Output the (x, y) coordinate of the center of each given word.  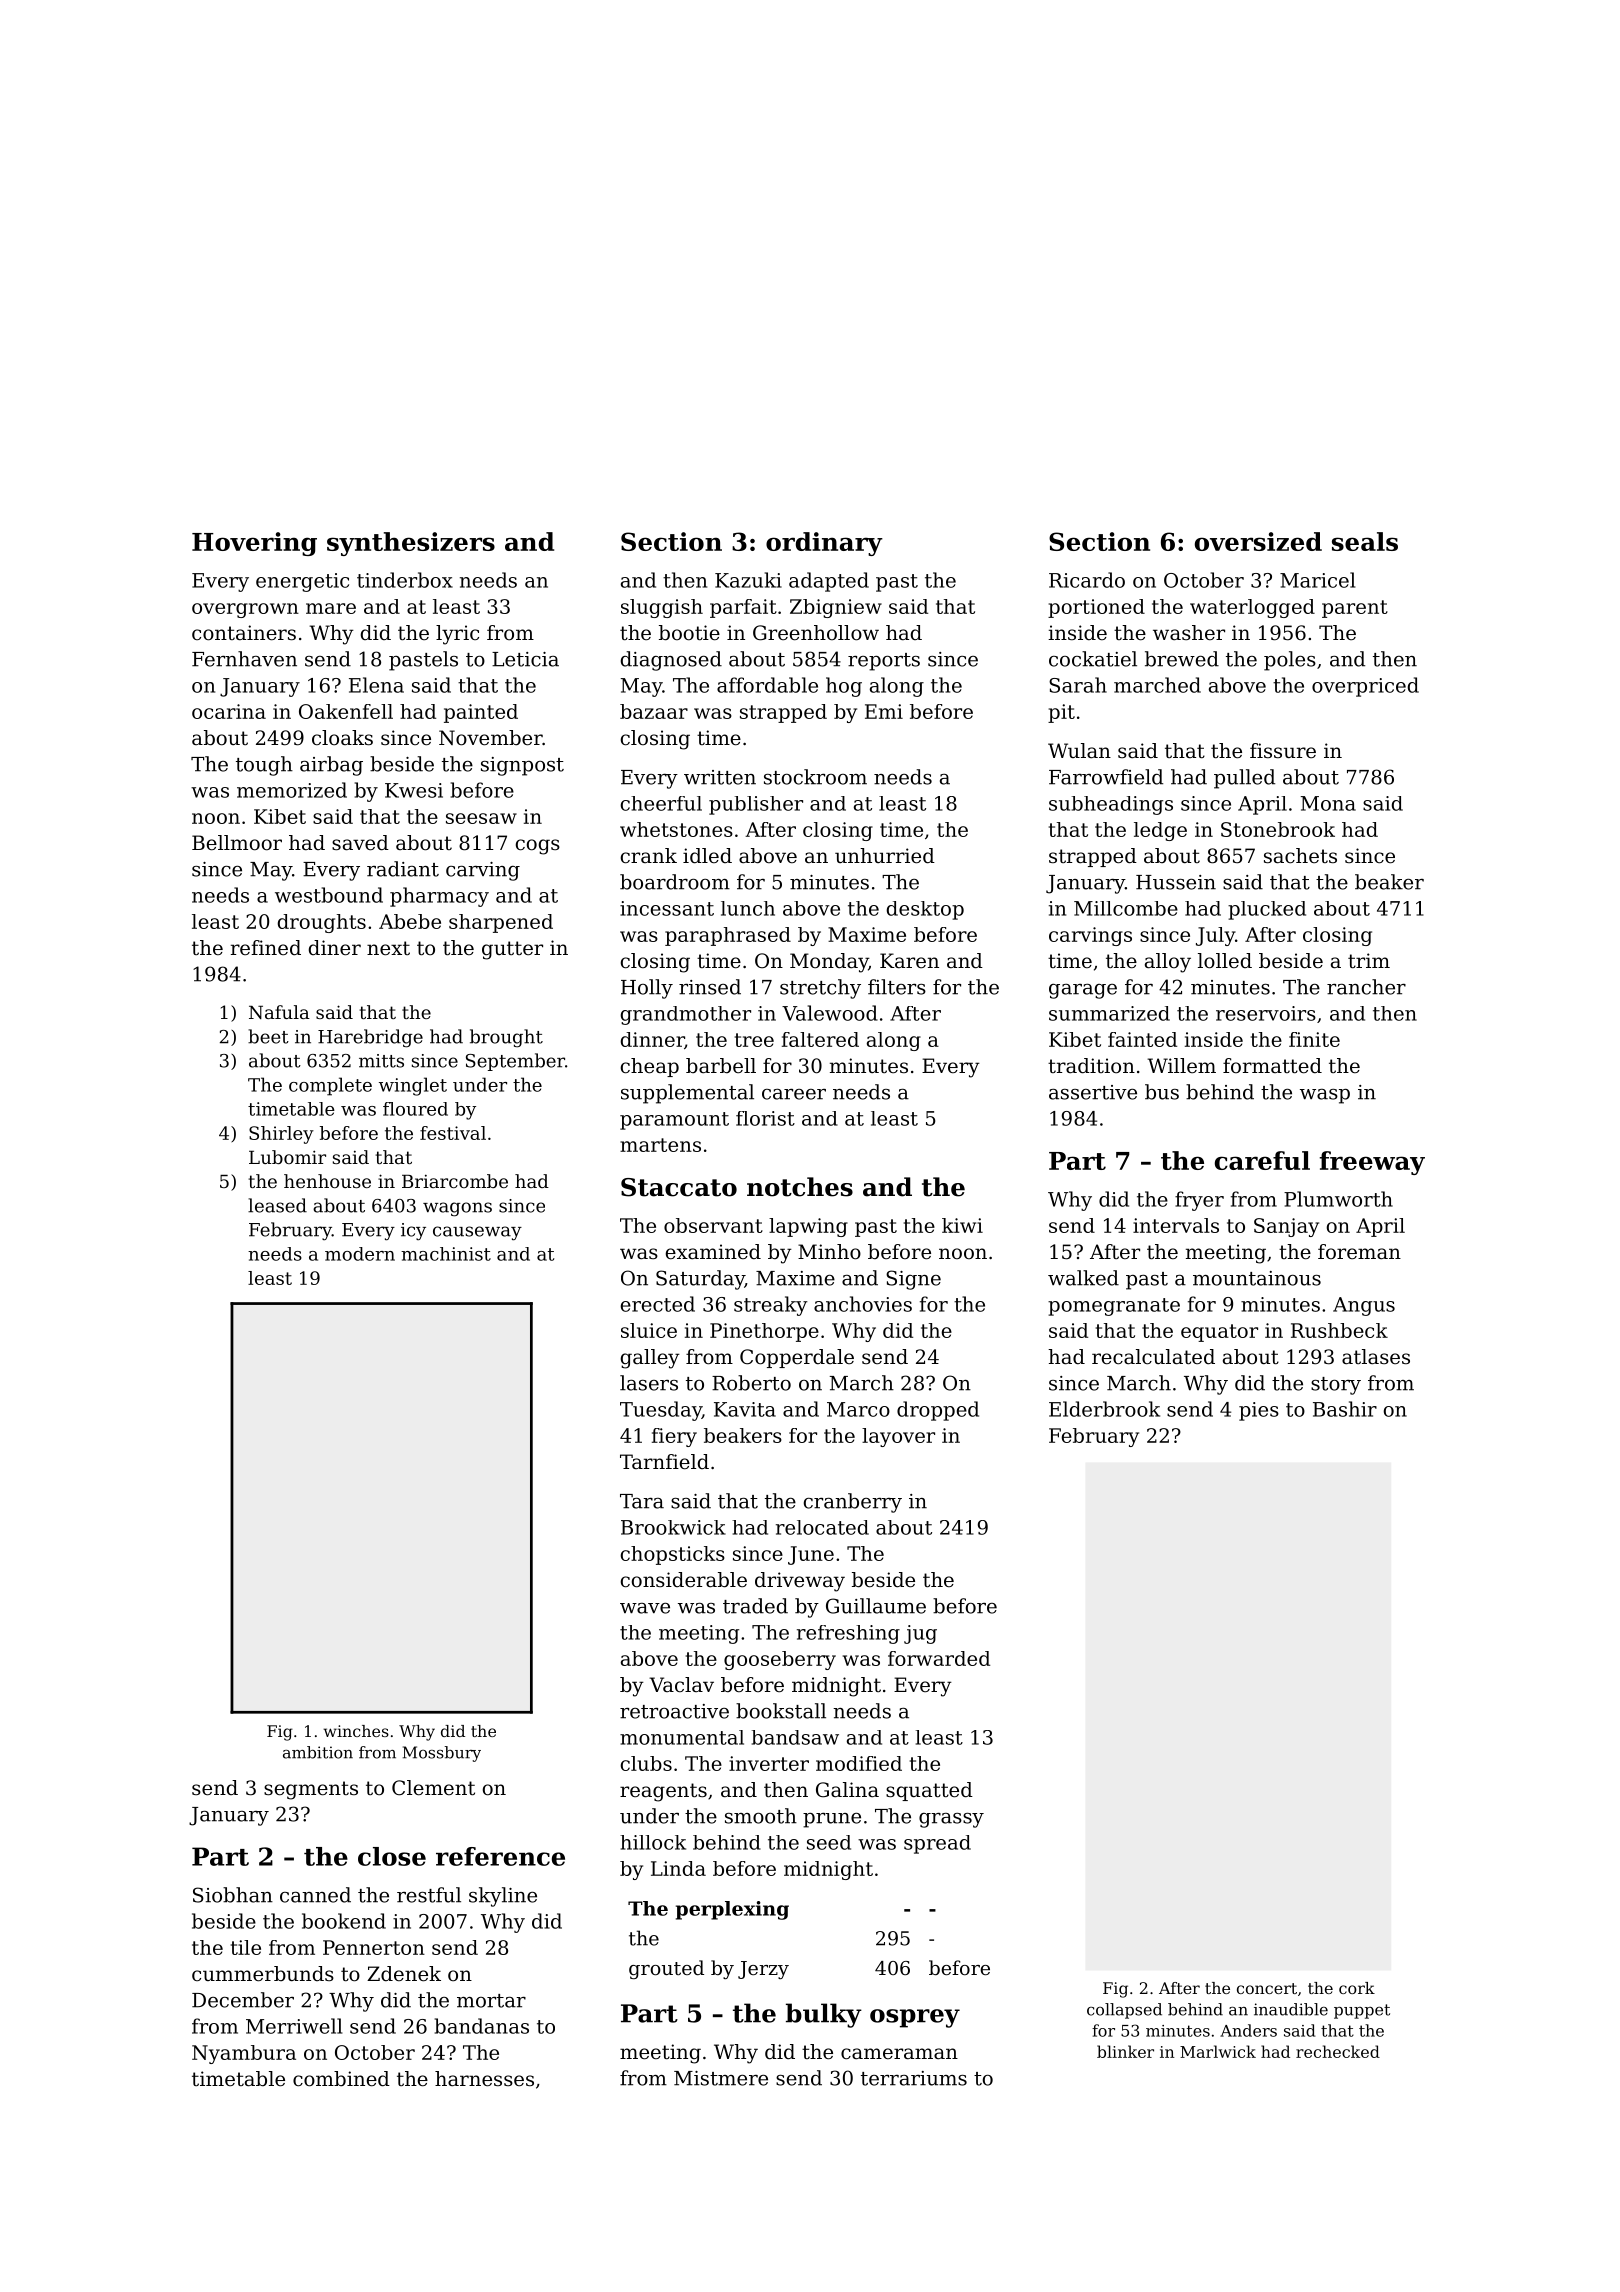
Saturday (700, 1280)
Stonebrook (1278, 829)
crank (649, 856)
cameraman (899, 2054)
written (720, 777)
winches (356, 1731)
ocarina (229, 711)
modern (360, 1254)
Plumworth (1338, 1199)
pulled (1244, 779)
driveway (800, 1582)
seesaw (481, 818)
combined (341, 2079)
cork (1357, 1988)
